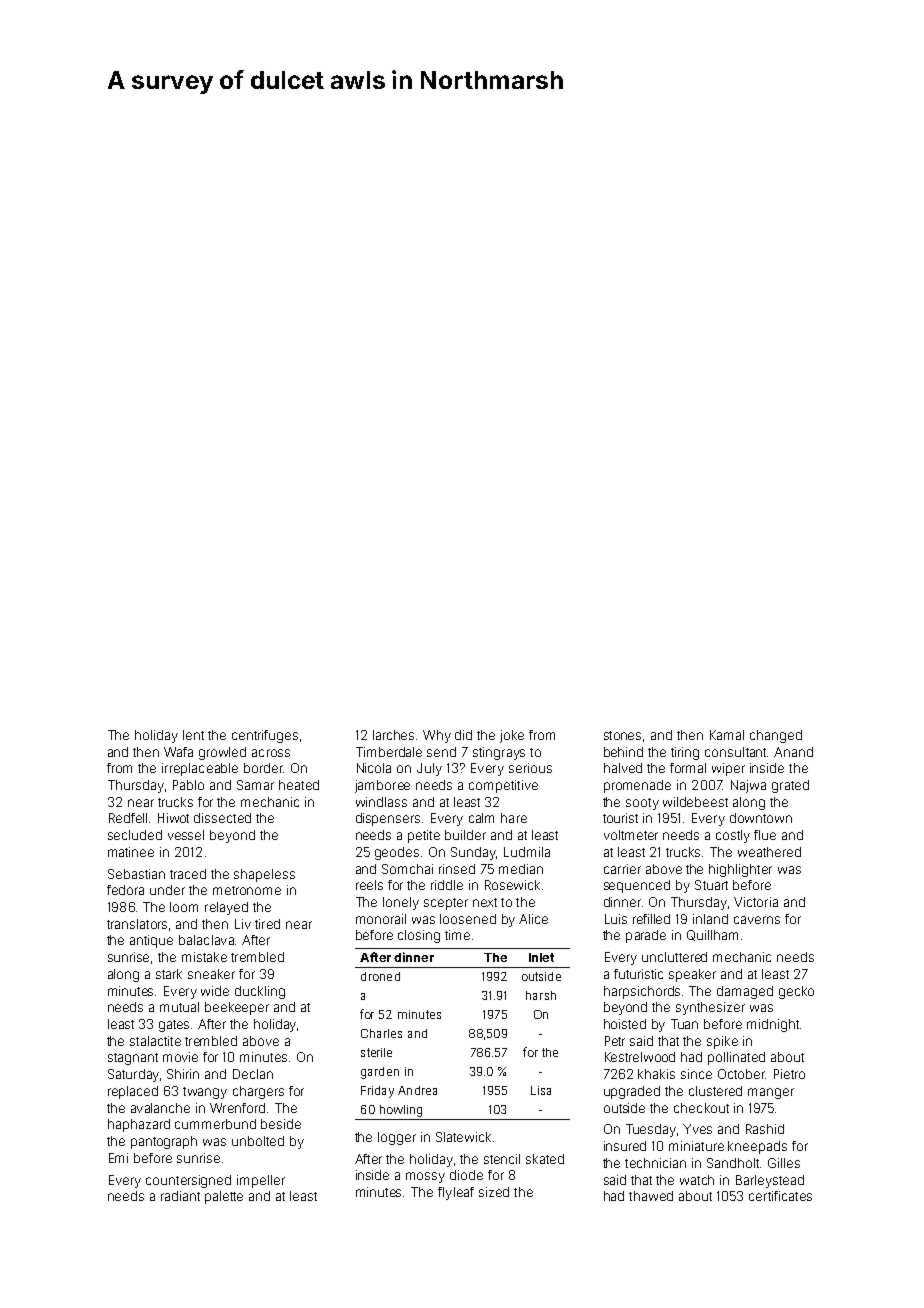 Image resolution: width=924 pixels, height=1308 pixels. I want to click on Slatewick, so click(463, 1137).
